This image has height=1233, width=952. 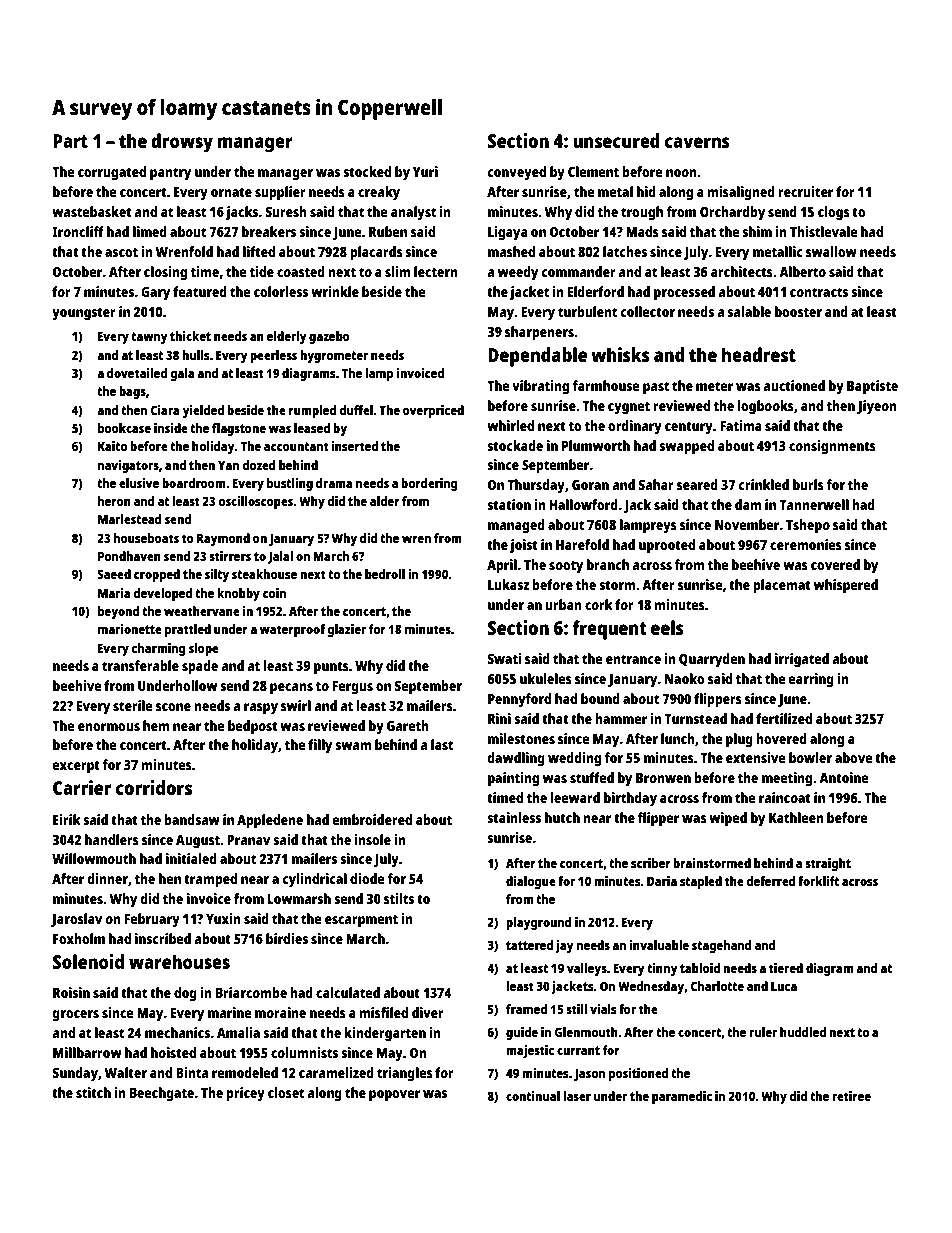 What do you see at coordinates (348, 992) in the image?
I see `calculated` at bounding box center [348, 992].
